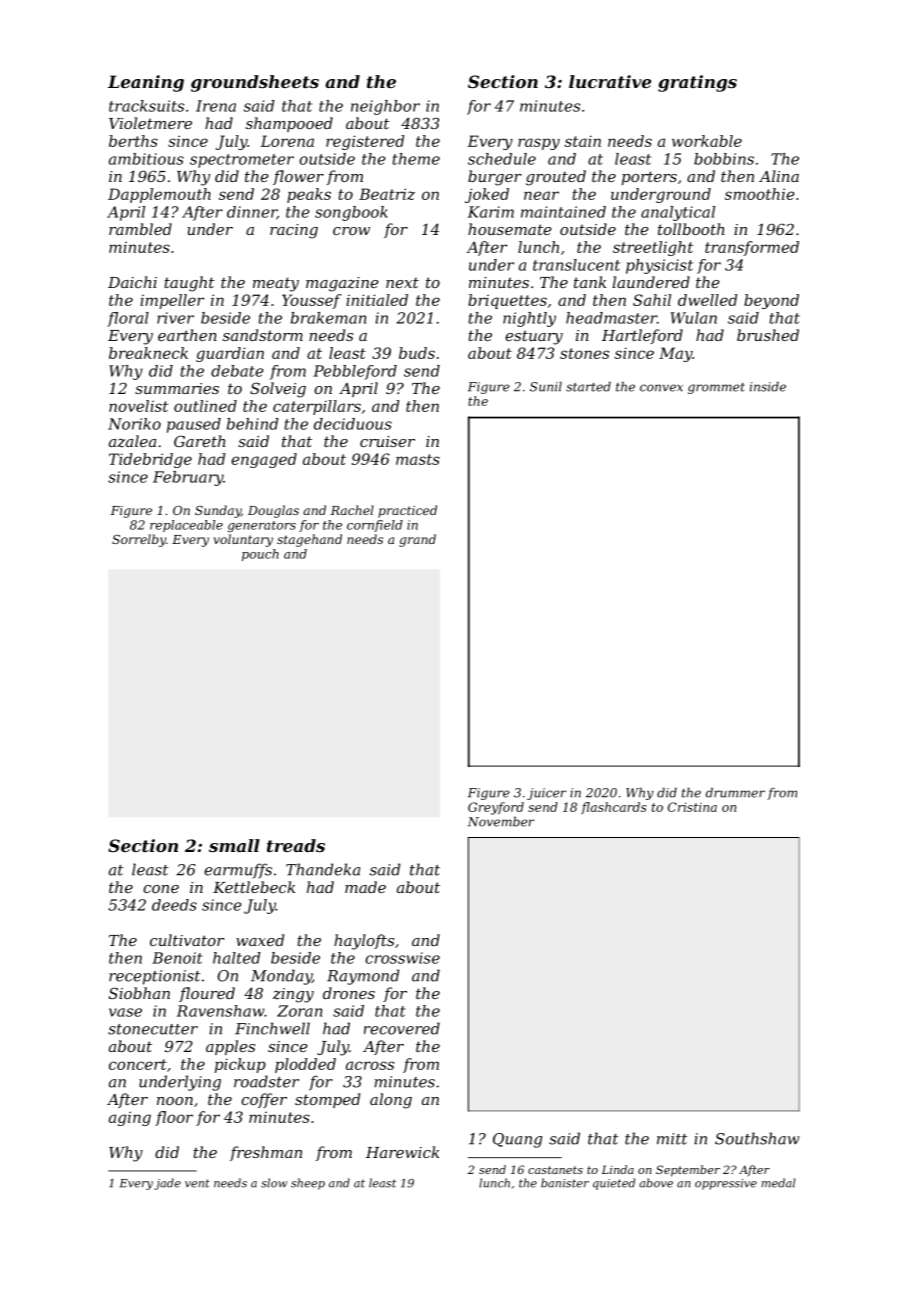 This screenshot has height=1316, width=908. I want to click on Sorrelby, so click(139, 540).
